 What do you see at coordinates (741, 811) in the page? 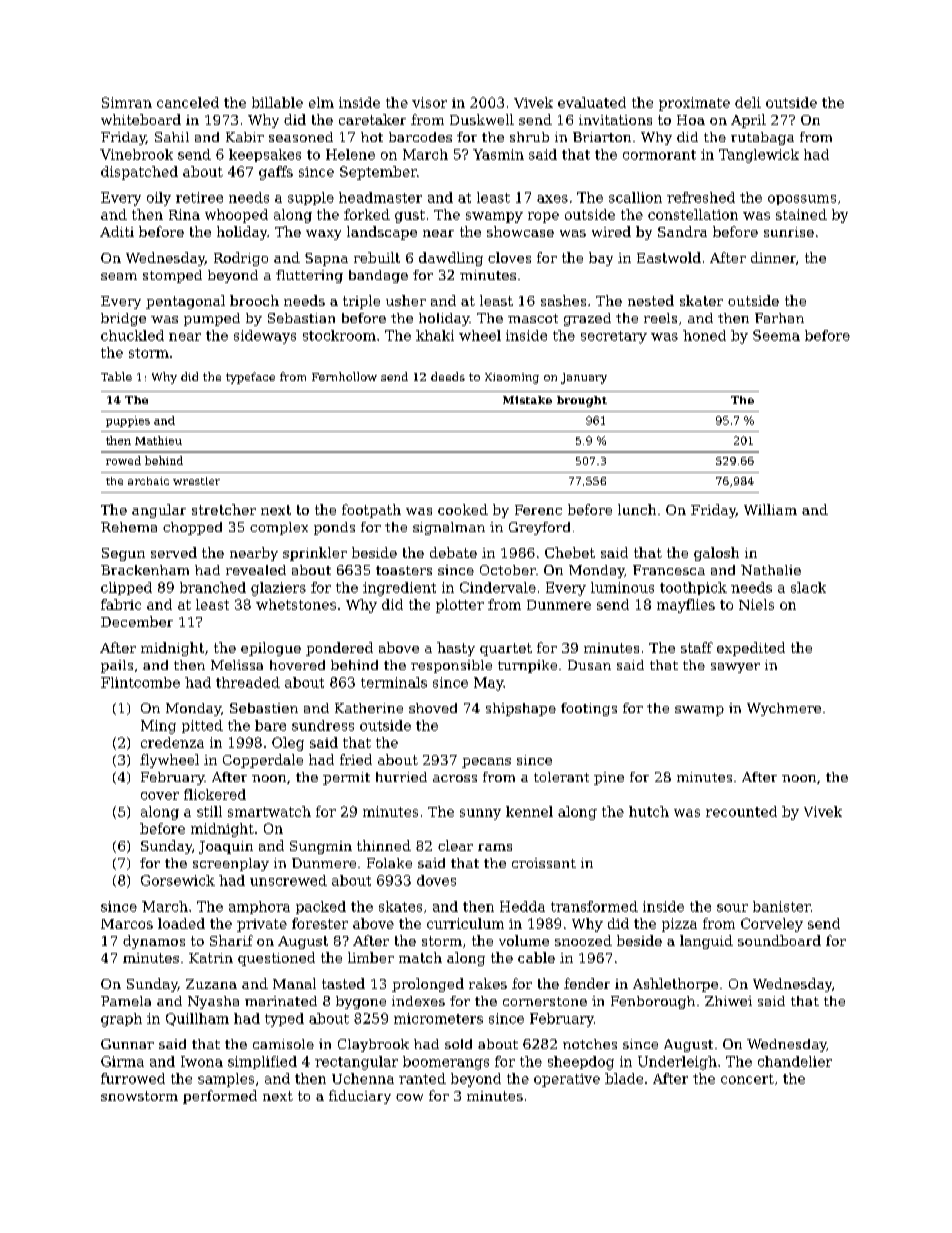
I see `recounted` at bounding box center [741, 811].
